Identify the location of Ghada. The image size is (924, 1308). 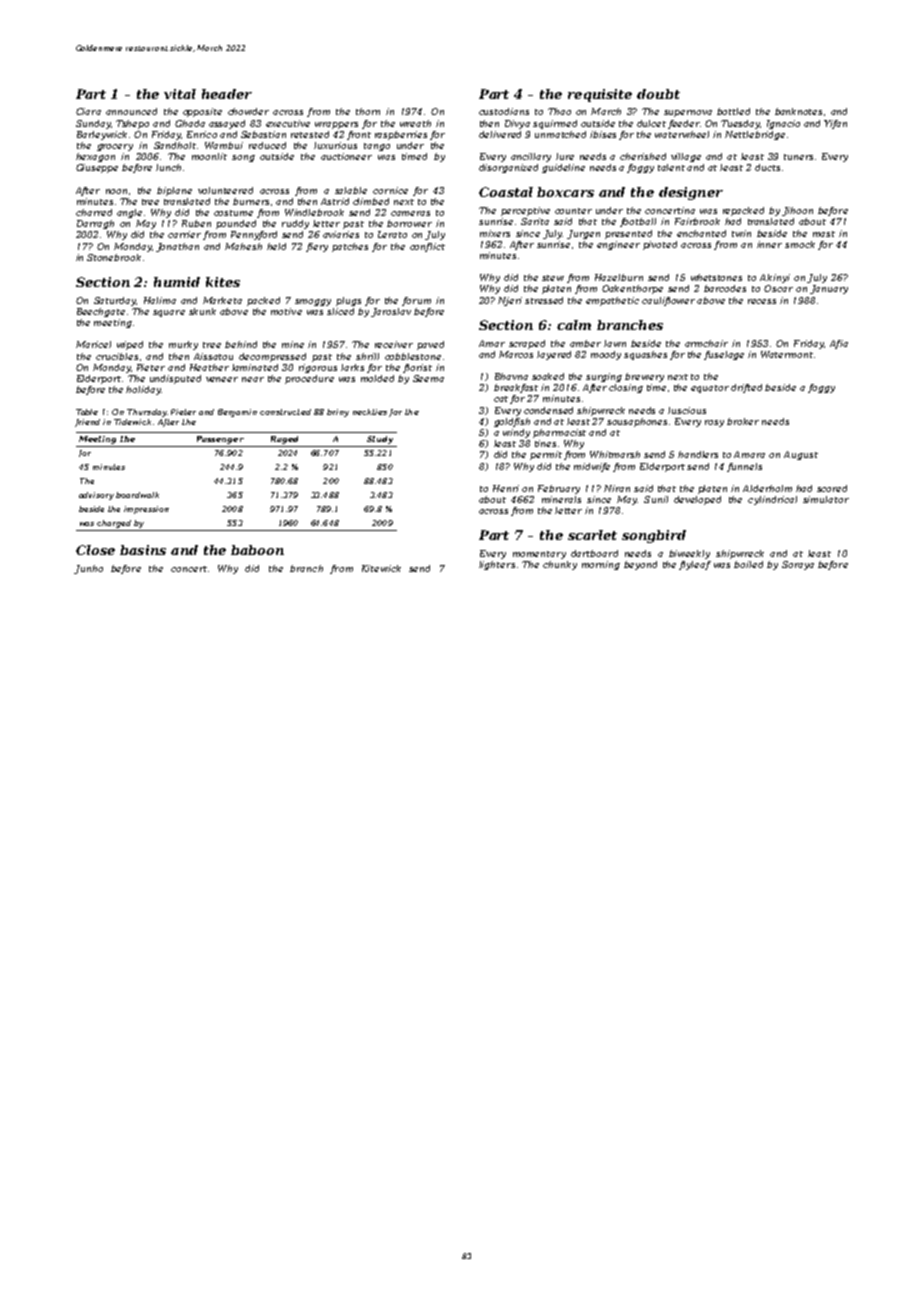
(190, 123).
